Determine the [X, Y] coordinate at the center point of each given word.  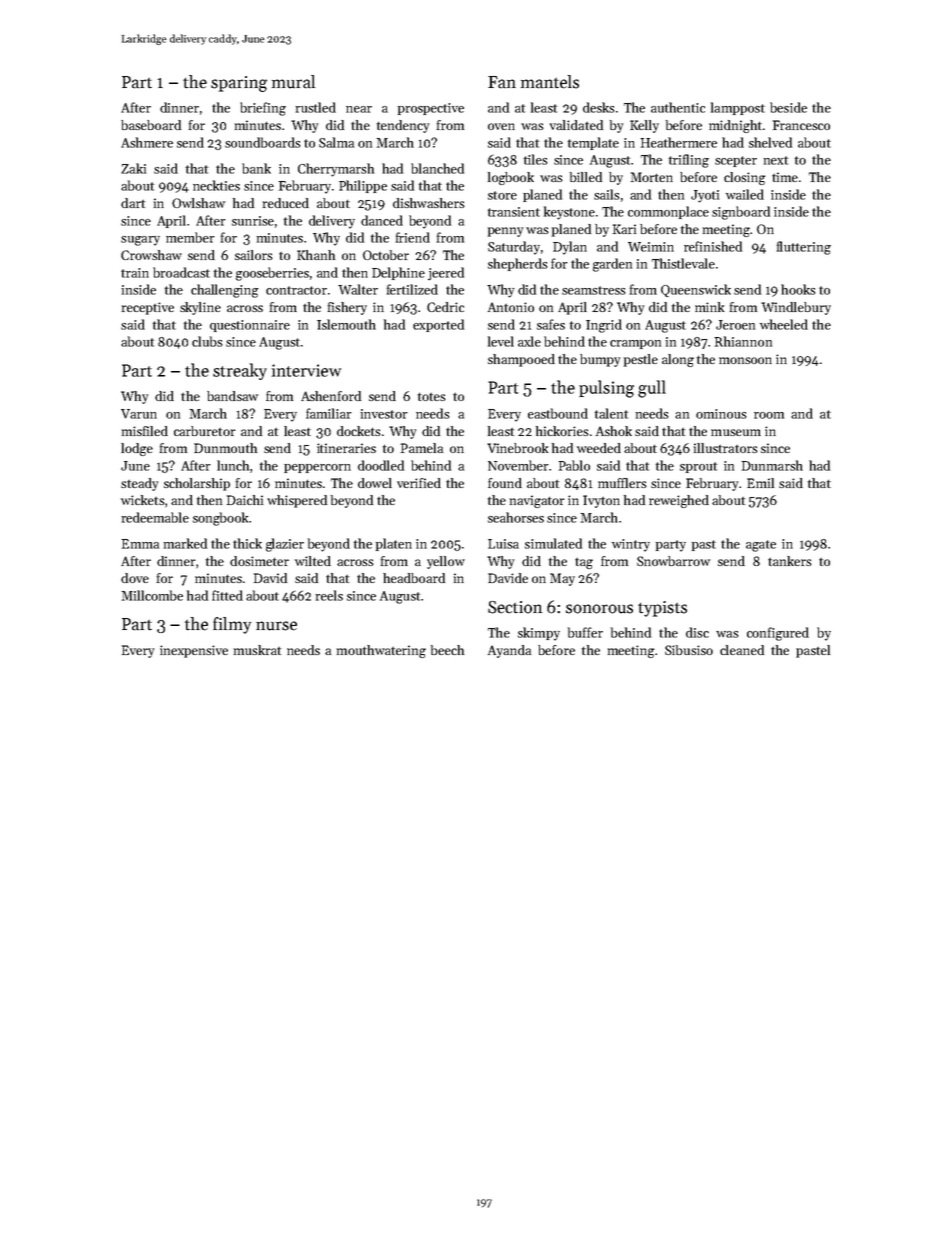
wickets [142, 500]
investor [384, 414]
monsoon [745, 360]
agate [761, 546]
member [190, 237]
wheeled [784, 324]
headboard [414, 578]
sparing [239, 84]
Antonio [511, 307]
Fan [502, 82]
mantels [550, 82]
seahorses [516, 517]
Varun [139, 414]
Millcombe [152, 595]
